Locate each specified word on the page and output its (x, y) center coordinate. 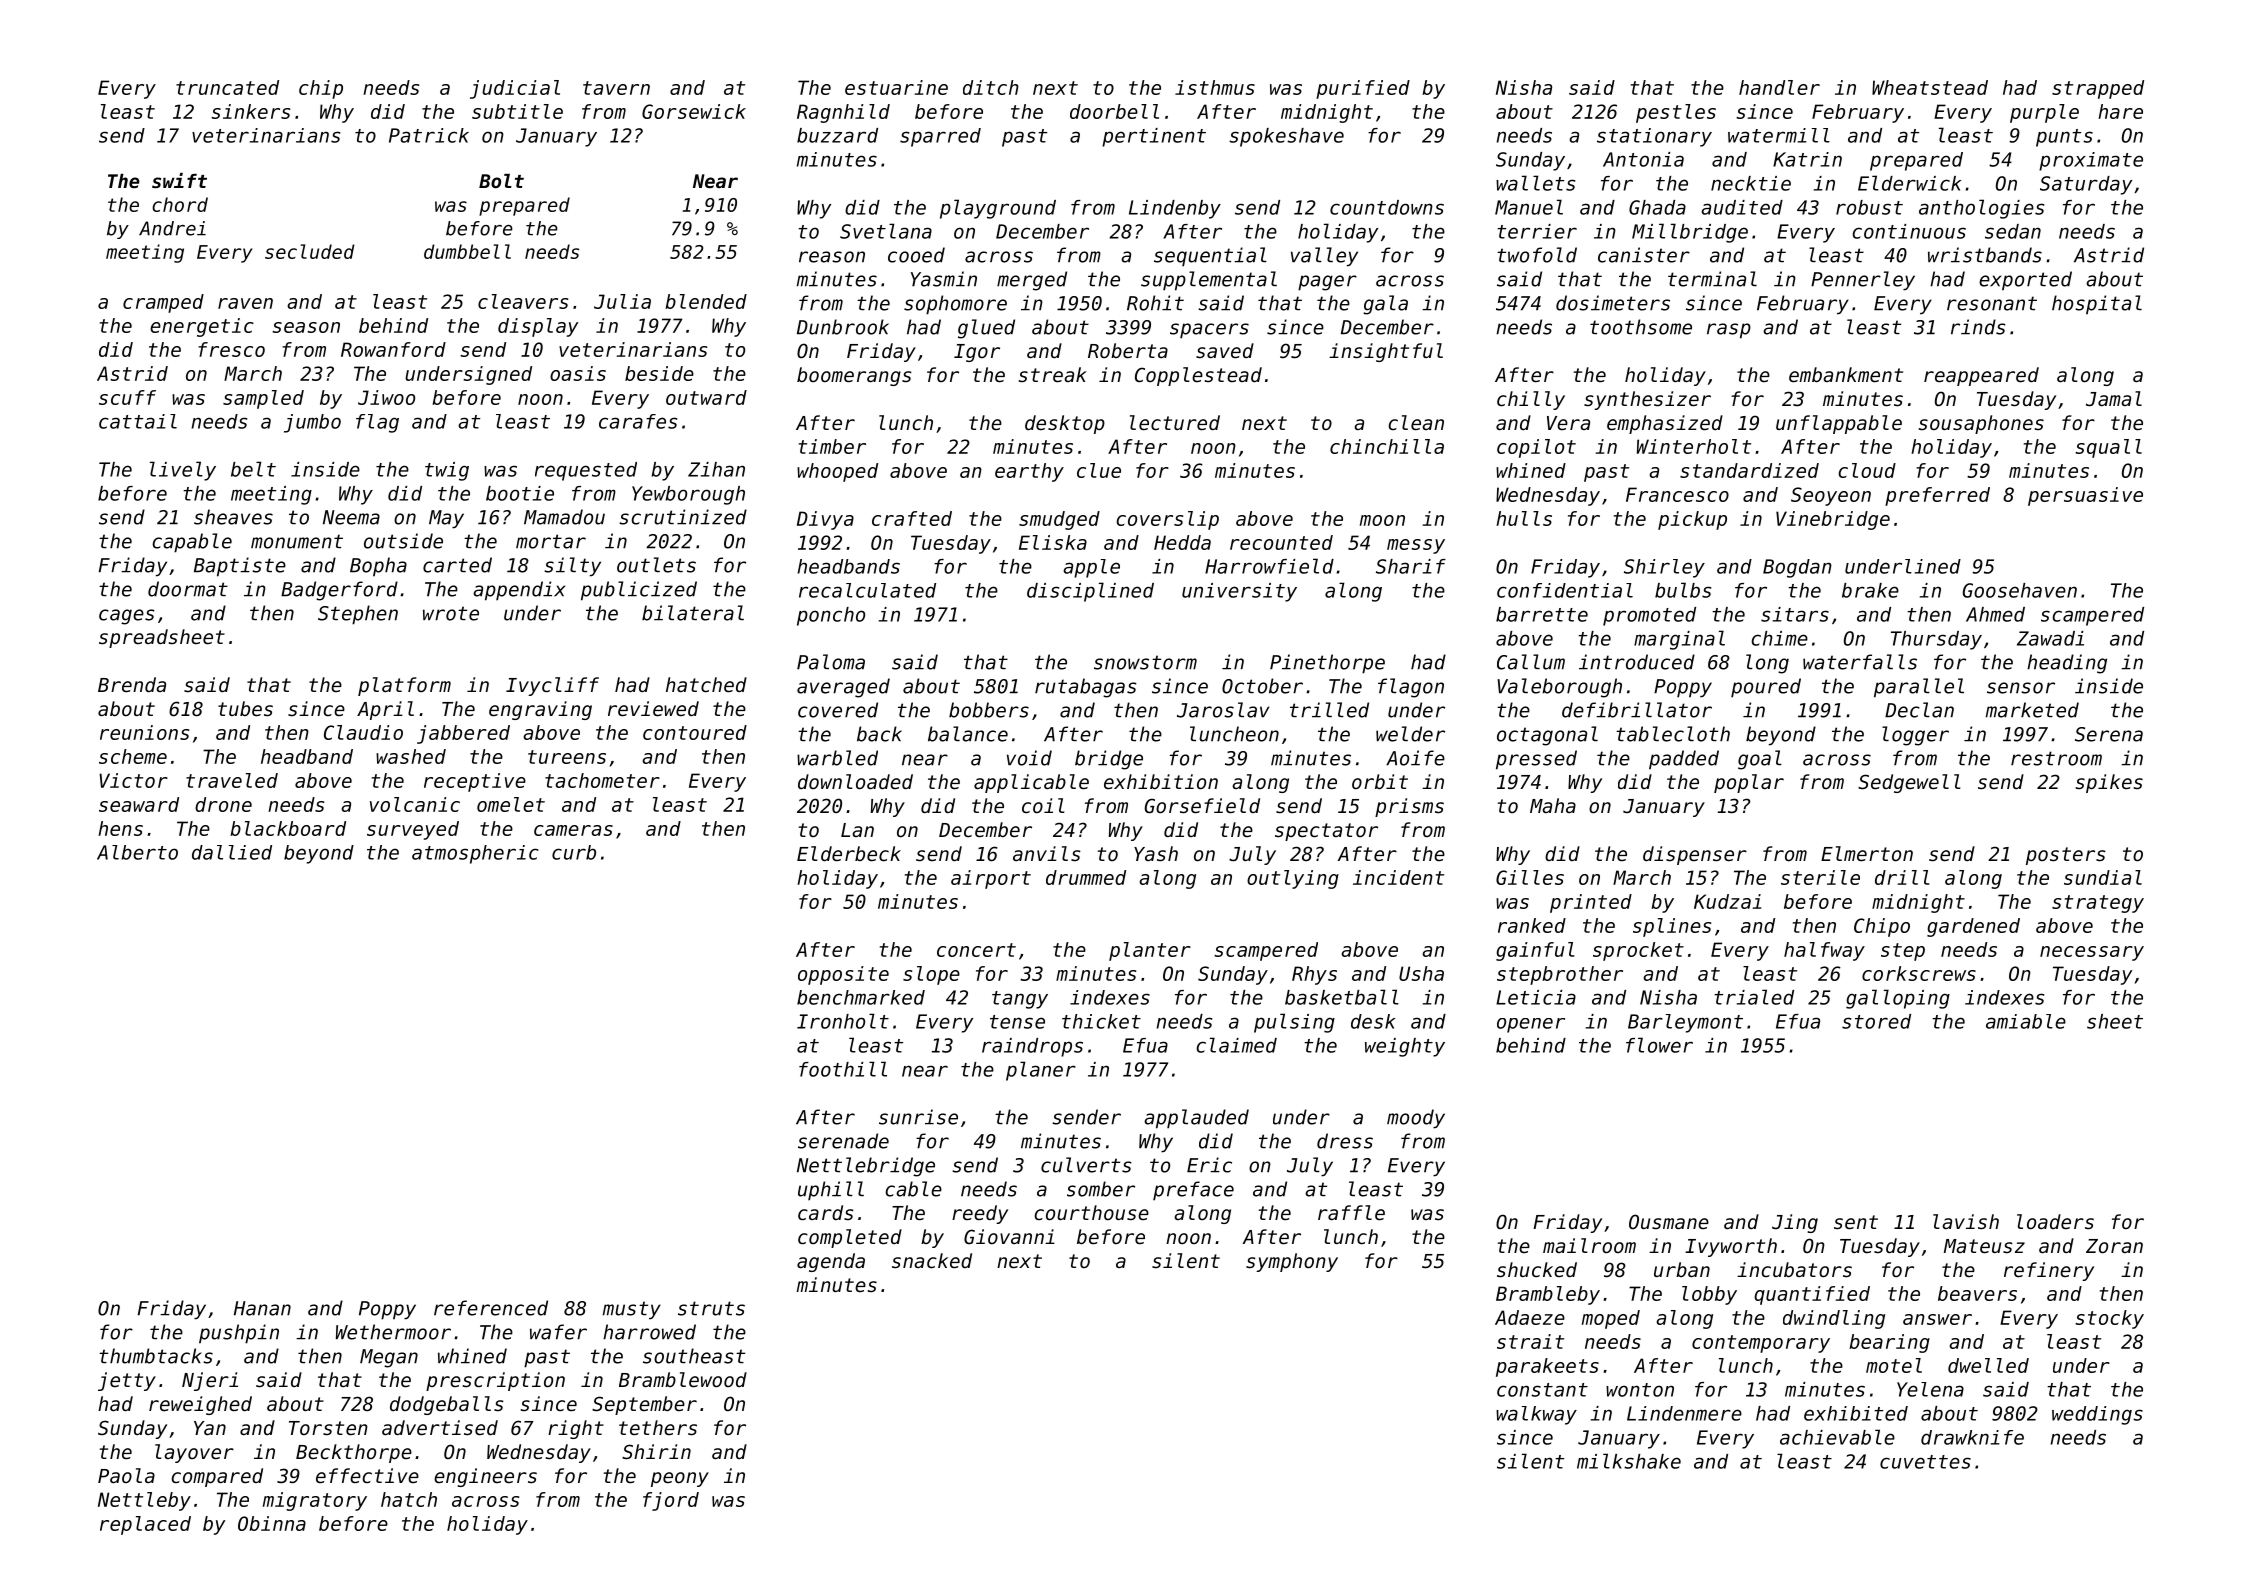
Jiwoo (386, 397)
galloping (1898, 999)
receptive (475, 782)
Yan (210, 1428)
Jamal (2114, 399)
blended (706, 301)
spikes (2109, 783)
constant (1542, 1390)
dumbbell (467, 251)
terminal (1712, 279)
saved (1225, 351)
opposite (843, 975)
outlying (1293, 879)
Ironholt (843, 1021)
